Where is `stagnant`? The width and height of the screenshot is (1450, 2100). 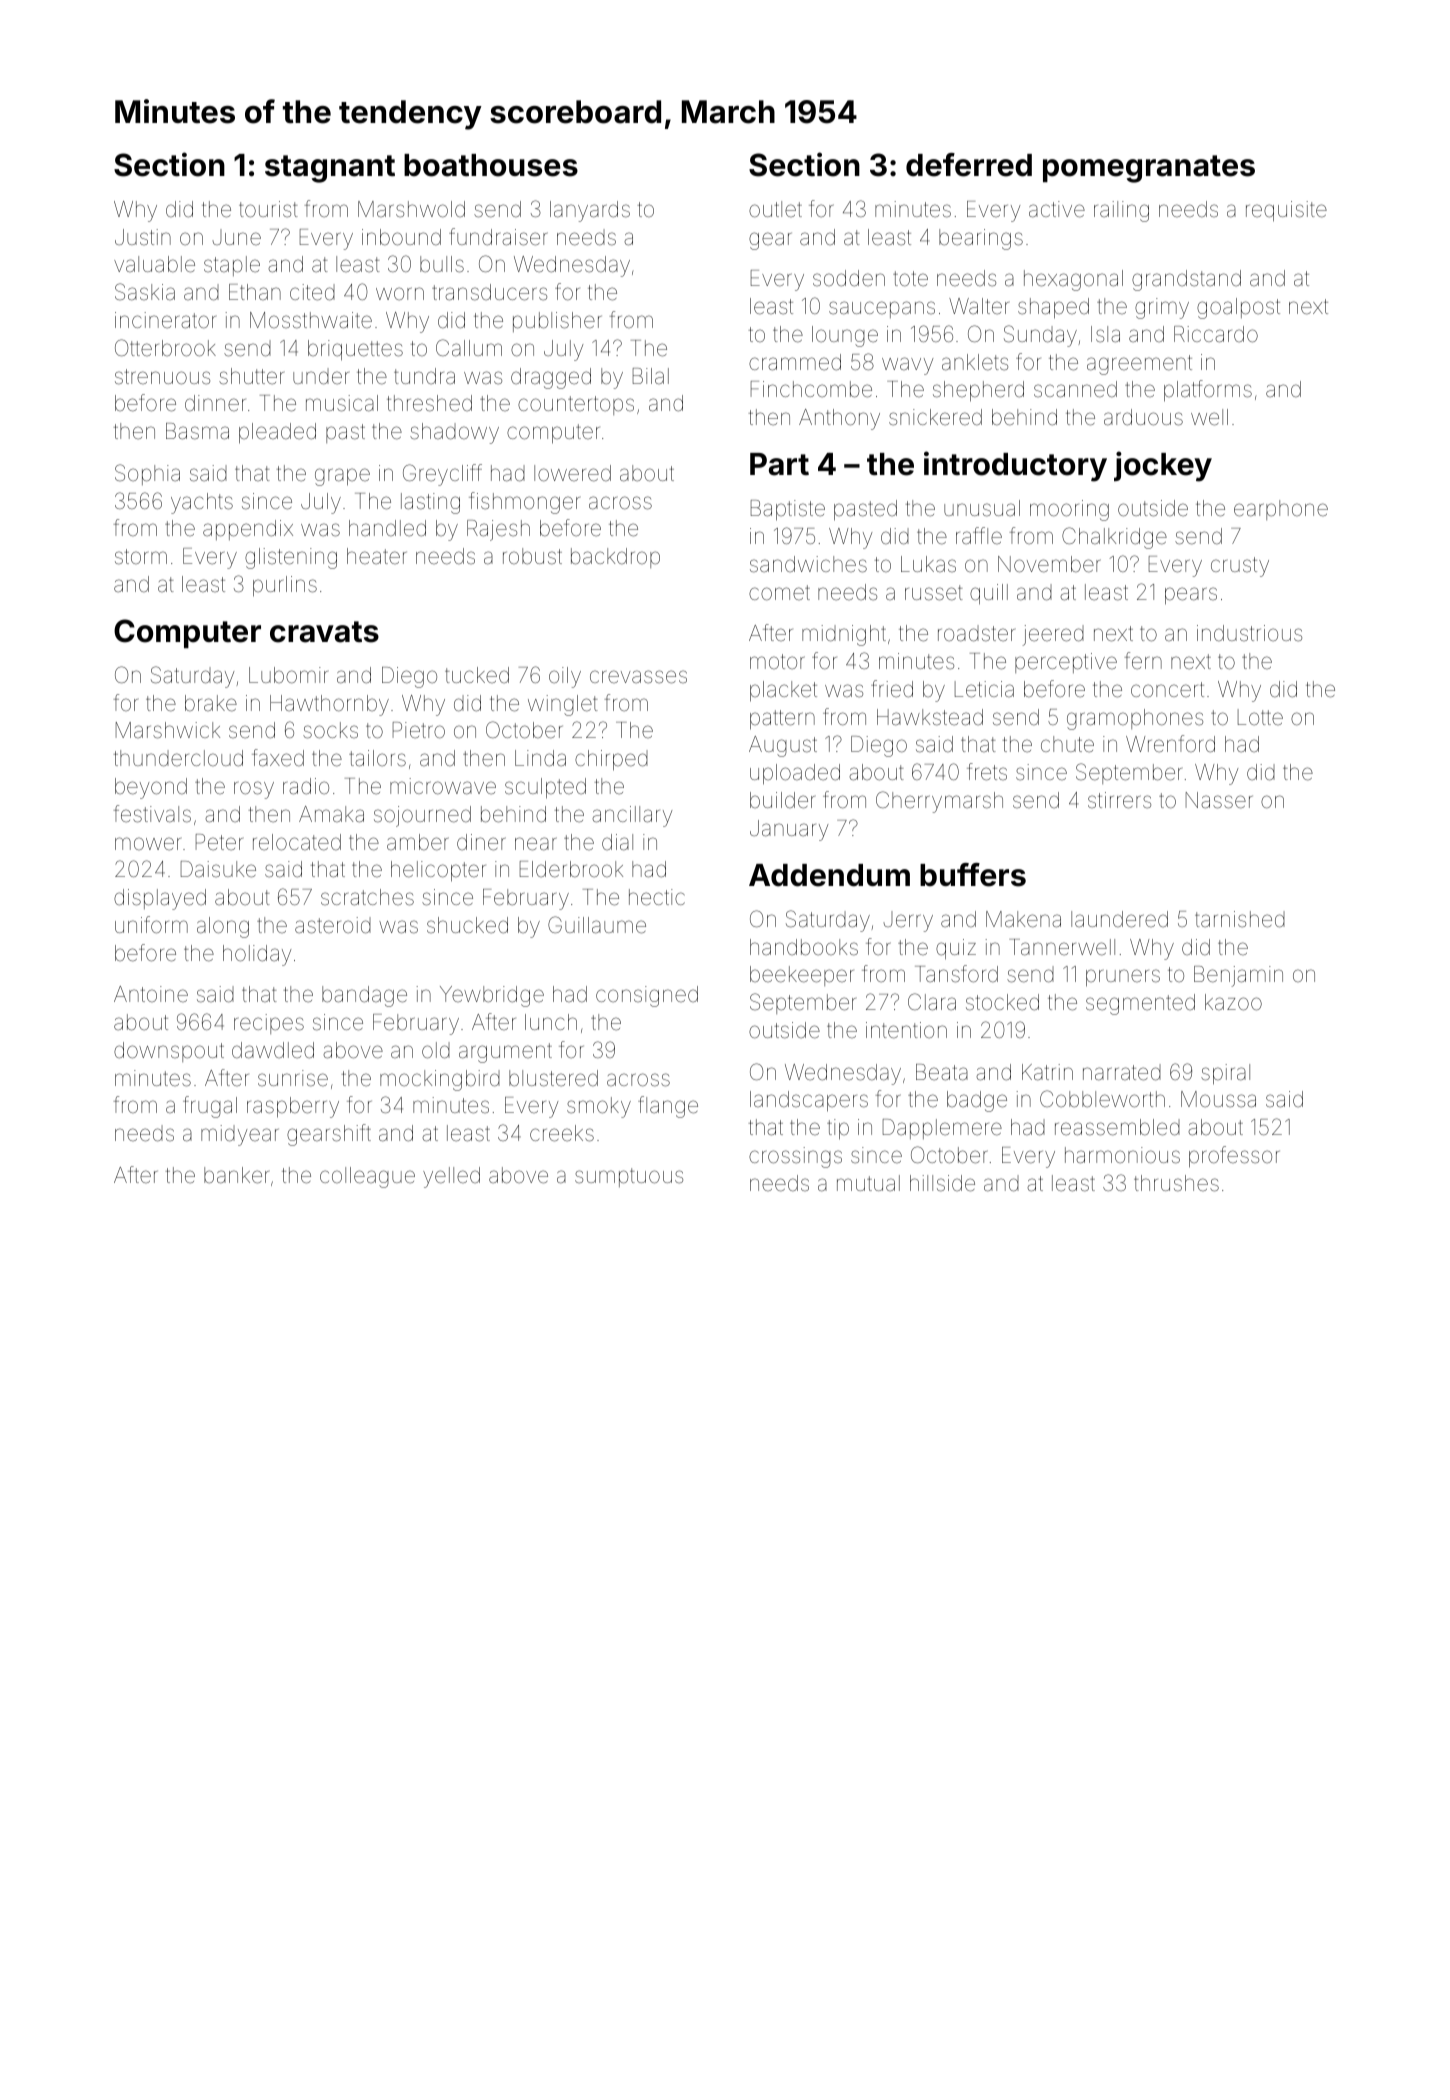 stagnant is located at coordinates (330, 169).
